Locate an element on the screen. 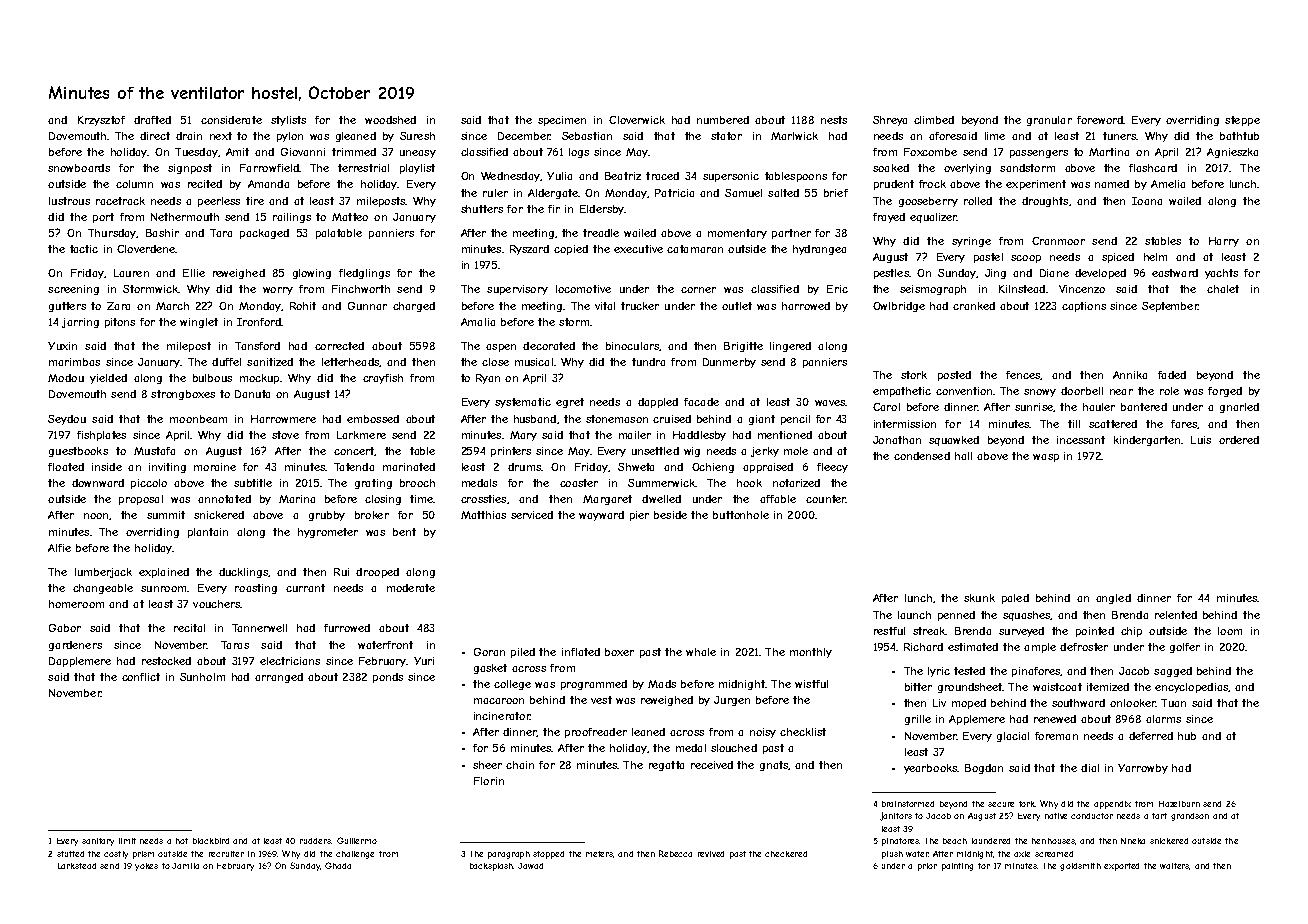 The width and height of the screenshot is (1308, 924). foreword is located at coordinates (1100, 120).
